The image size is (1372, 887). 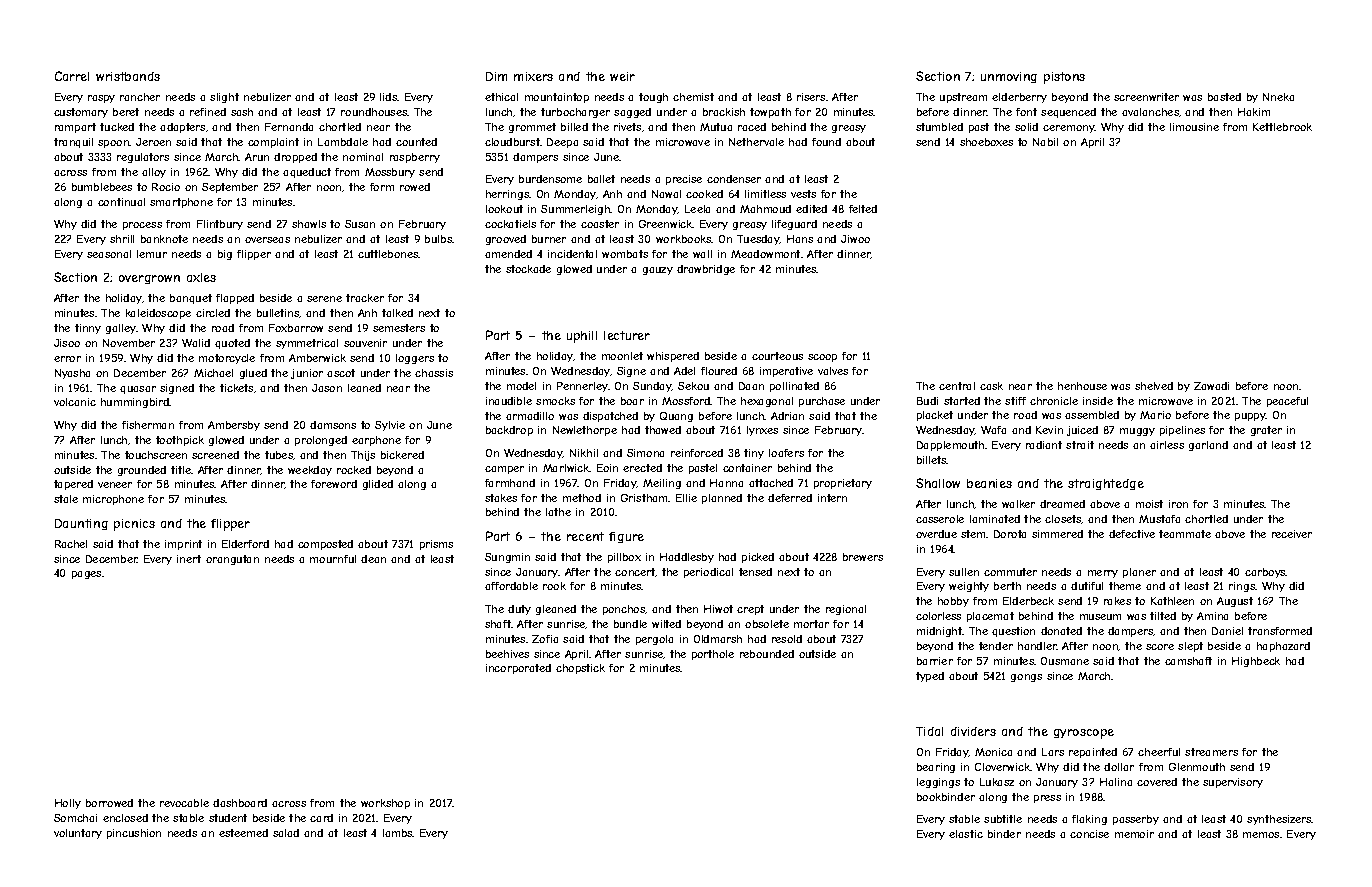 I want to click on souvenir, so click(x=365, y=343).
